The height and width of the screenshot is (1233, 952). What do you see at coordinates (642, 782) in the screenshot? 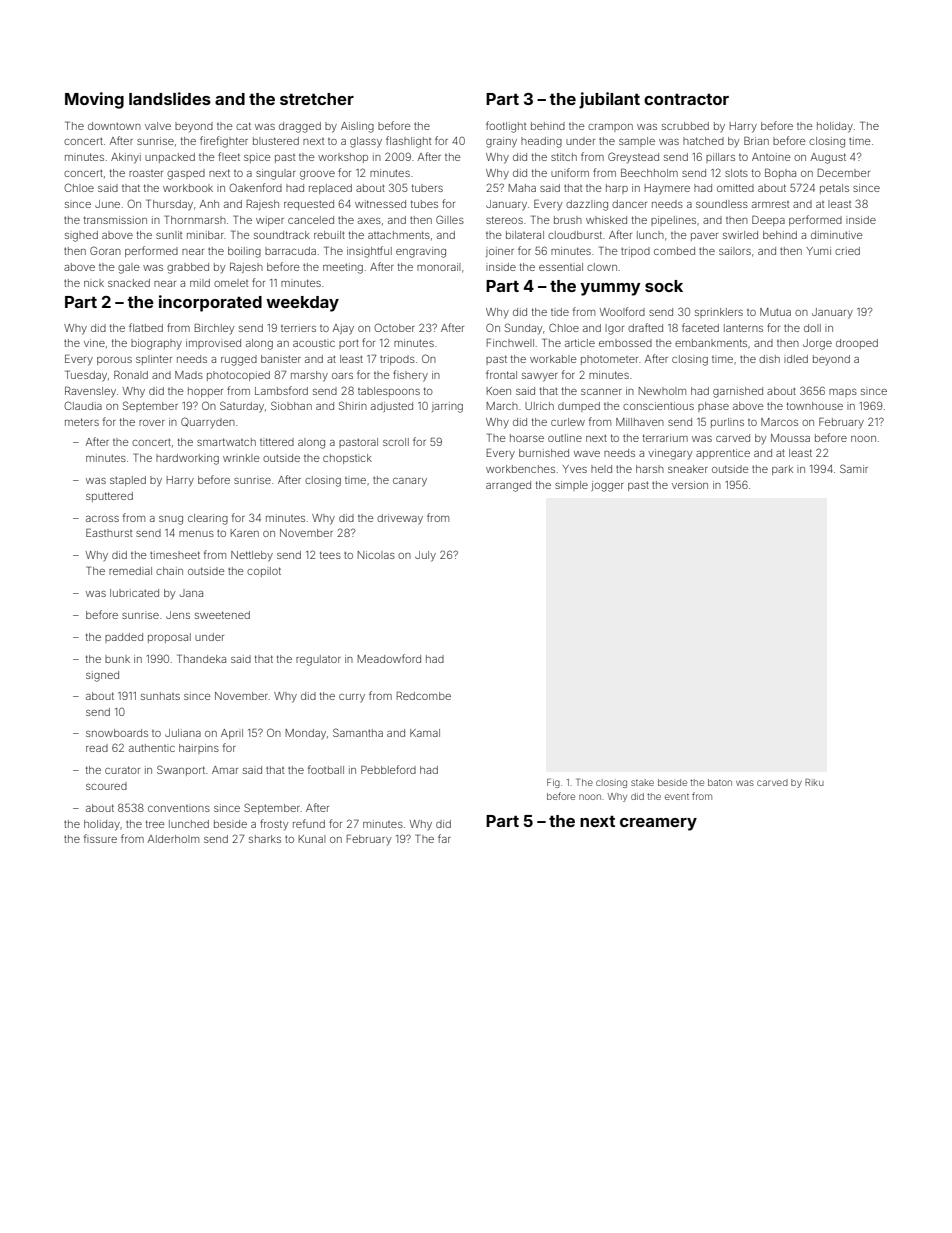
I see `stake` at bounding box center [642, 782].
